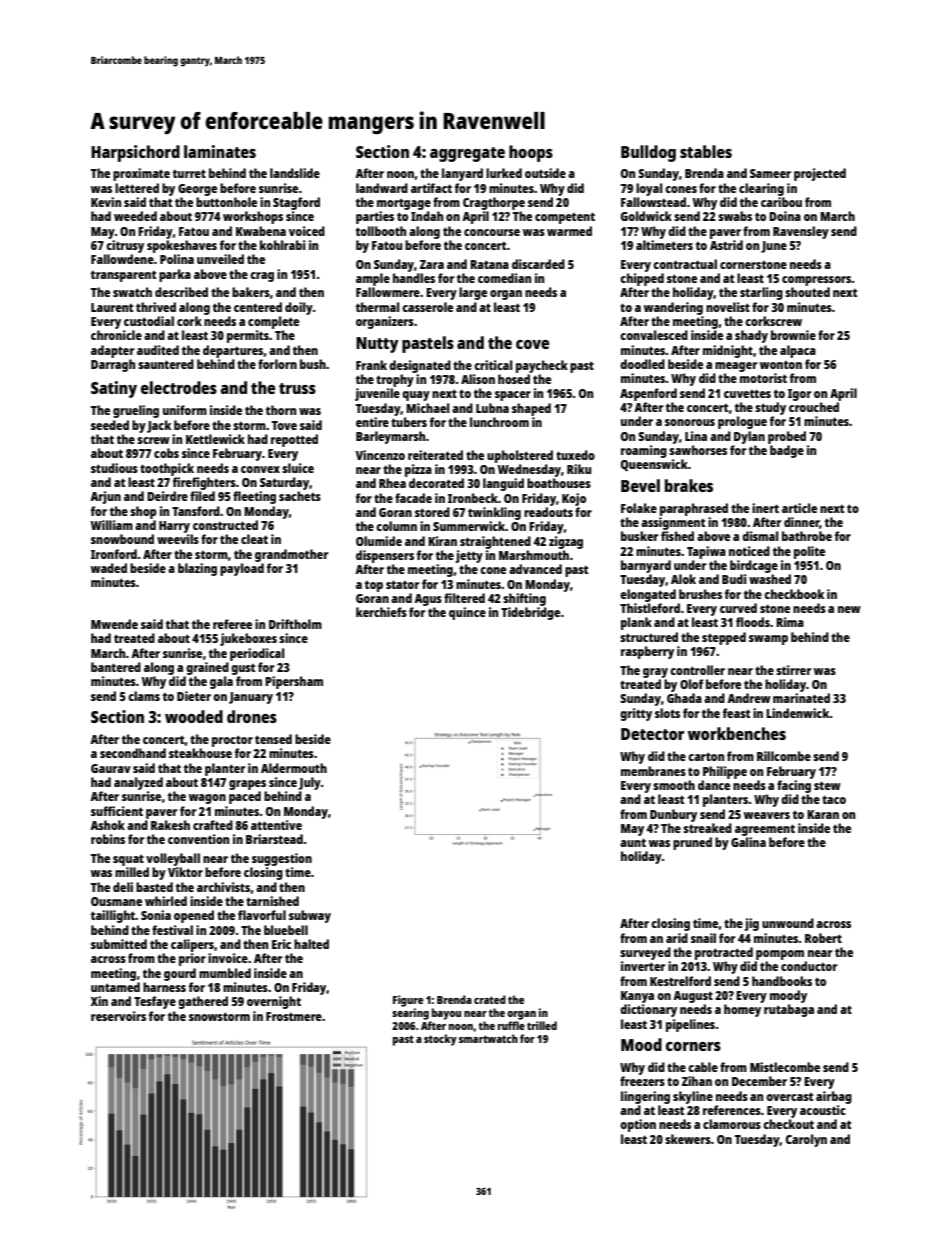 The width and height of the image is (952, 1233). What do you see at coordinates (220, 151) in the image?
I see `laminates` at bounding box center [220, 151].
